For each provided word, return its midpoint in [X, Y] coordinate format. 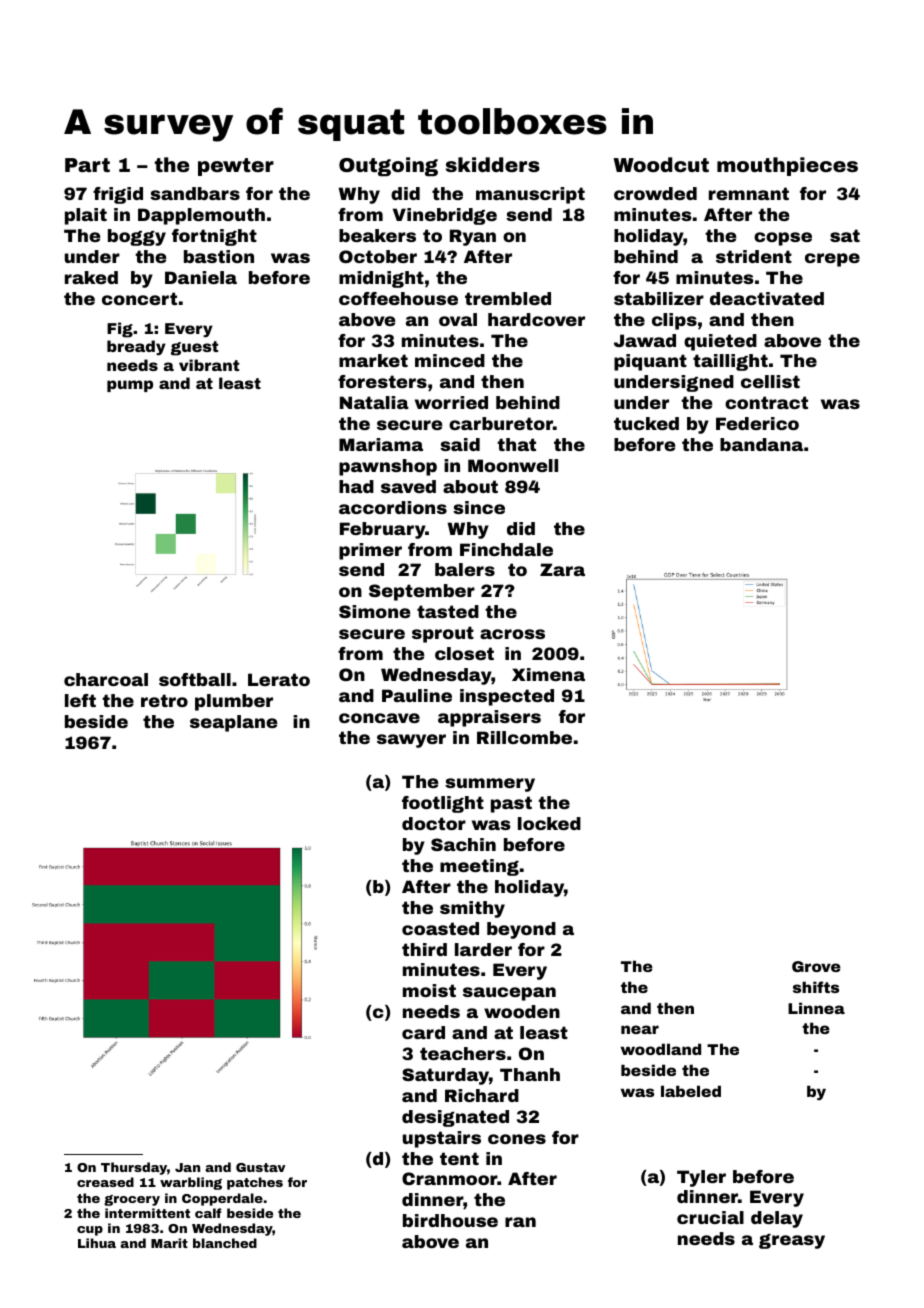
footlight [443, 804]
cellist [770, 381]
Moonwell [513, 465]
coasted [440, 928]
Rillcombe [524, 737]
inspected [507, 697]
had [356, 486]
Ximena [548, 674]
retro [164, 700]
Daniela [201, 277]
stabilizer [659, 298]
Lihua [97, 1243]
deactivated [767, 298]
